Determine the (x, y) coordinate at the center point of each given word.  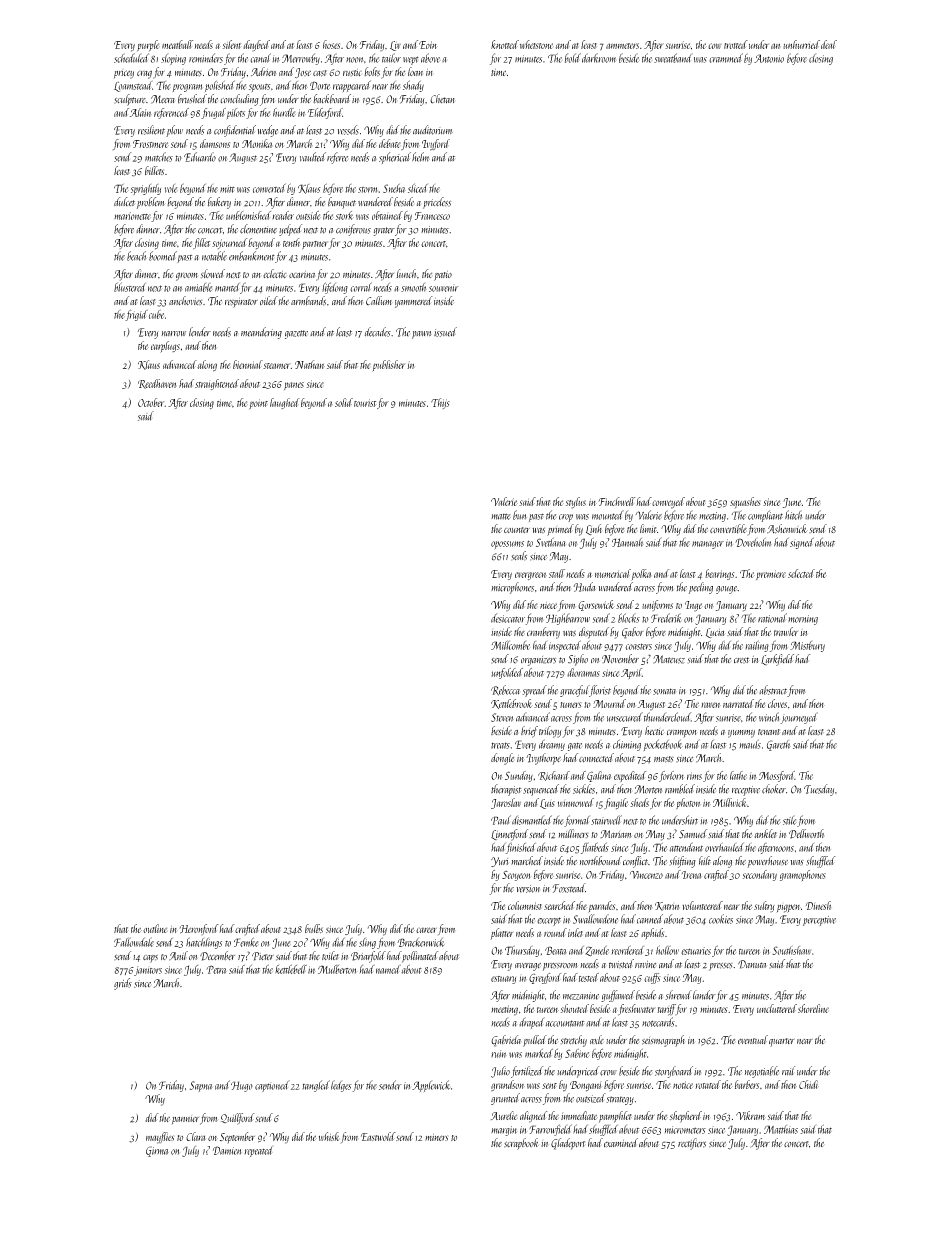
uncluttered (777, 1008)
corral (361, 287)
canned (650, 919)
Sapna (201, 1086)
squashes (745, 502)
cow (715, 46)
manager (708, 545)
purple (148, 45)
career (426, 930)
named (388, 969)
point (258, 404)
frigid (136, 315)
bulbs (314, 928)
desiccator (508, 618)
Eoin (428, 45)
